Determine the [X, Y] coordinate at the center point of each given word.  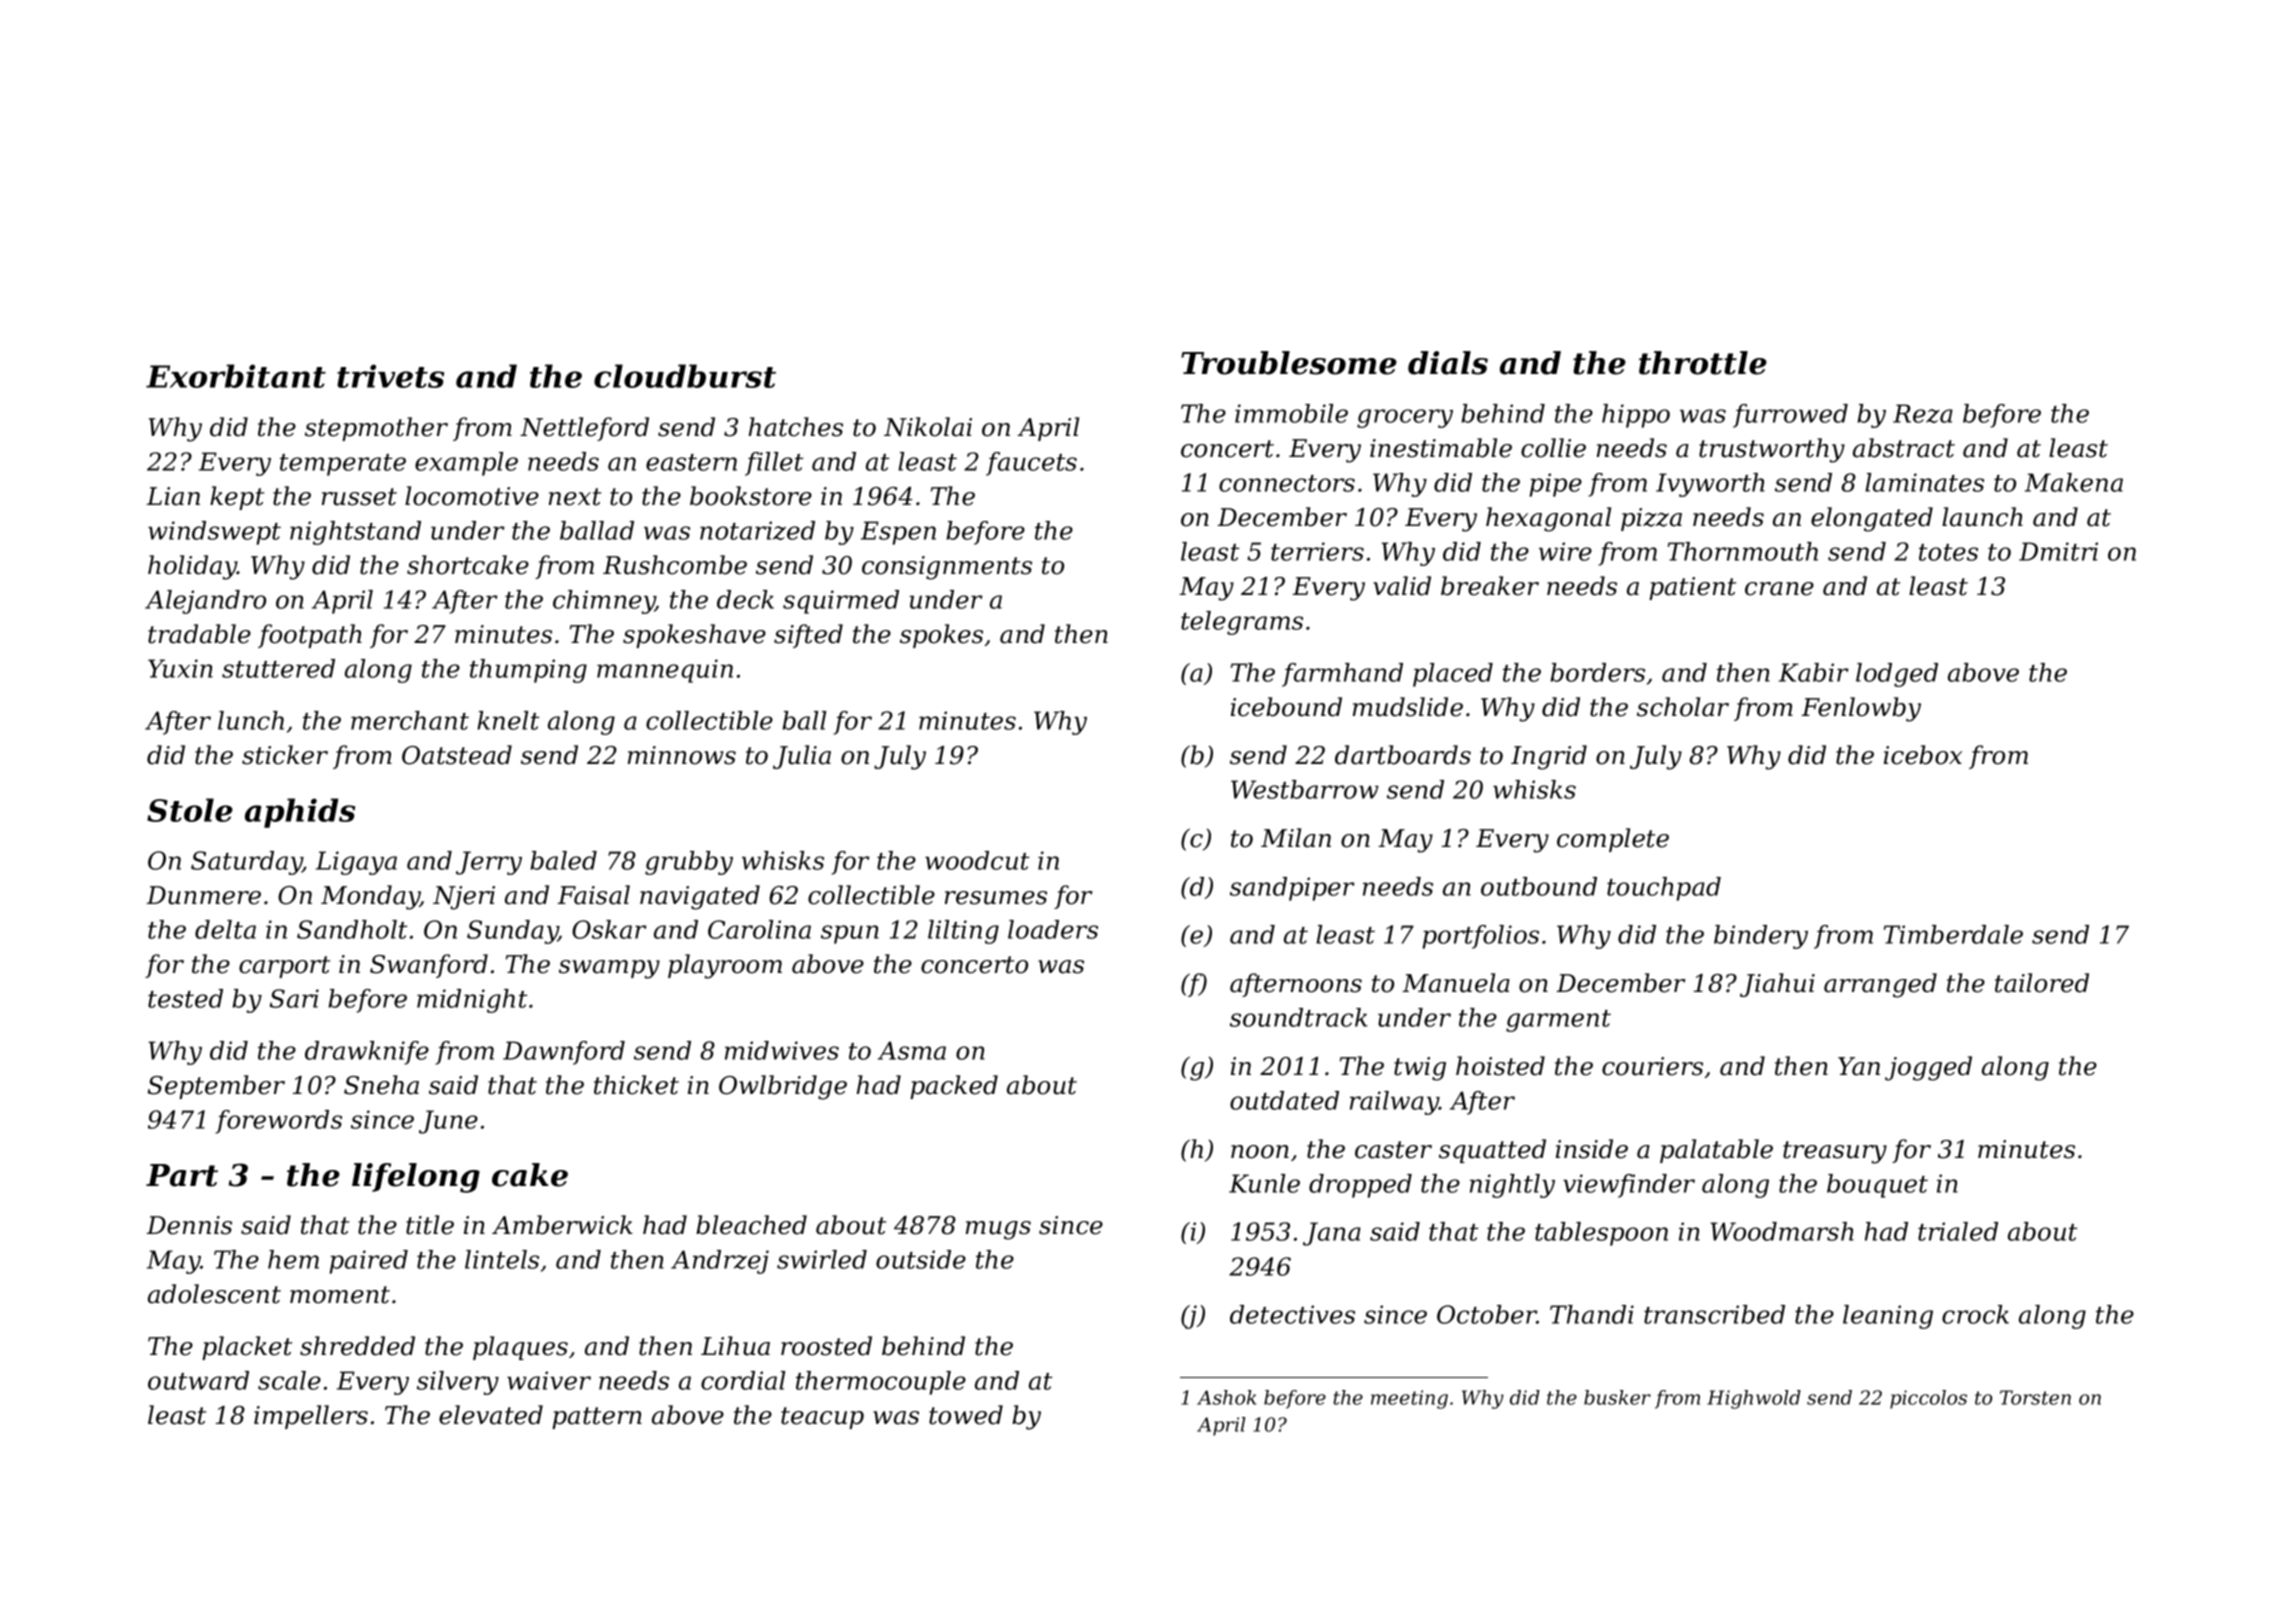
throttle [1703, 363]
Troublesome [1289, 363]
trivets [390, 376]
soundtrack [1299, 1017]
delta [225, 929]
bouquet [1877, 1186]
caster [1393, 1150]
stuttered [278, 668]
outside [921, 1259]
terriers [1317, 551]
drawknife [367, 1053]
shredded [357, 1346]
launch [1982, 517]
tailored [2042, 983]
